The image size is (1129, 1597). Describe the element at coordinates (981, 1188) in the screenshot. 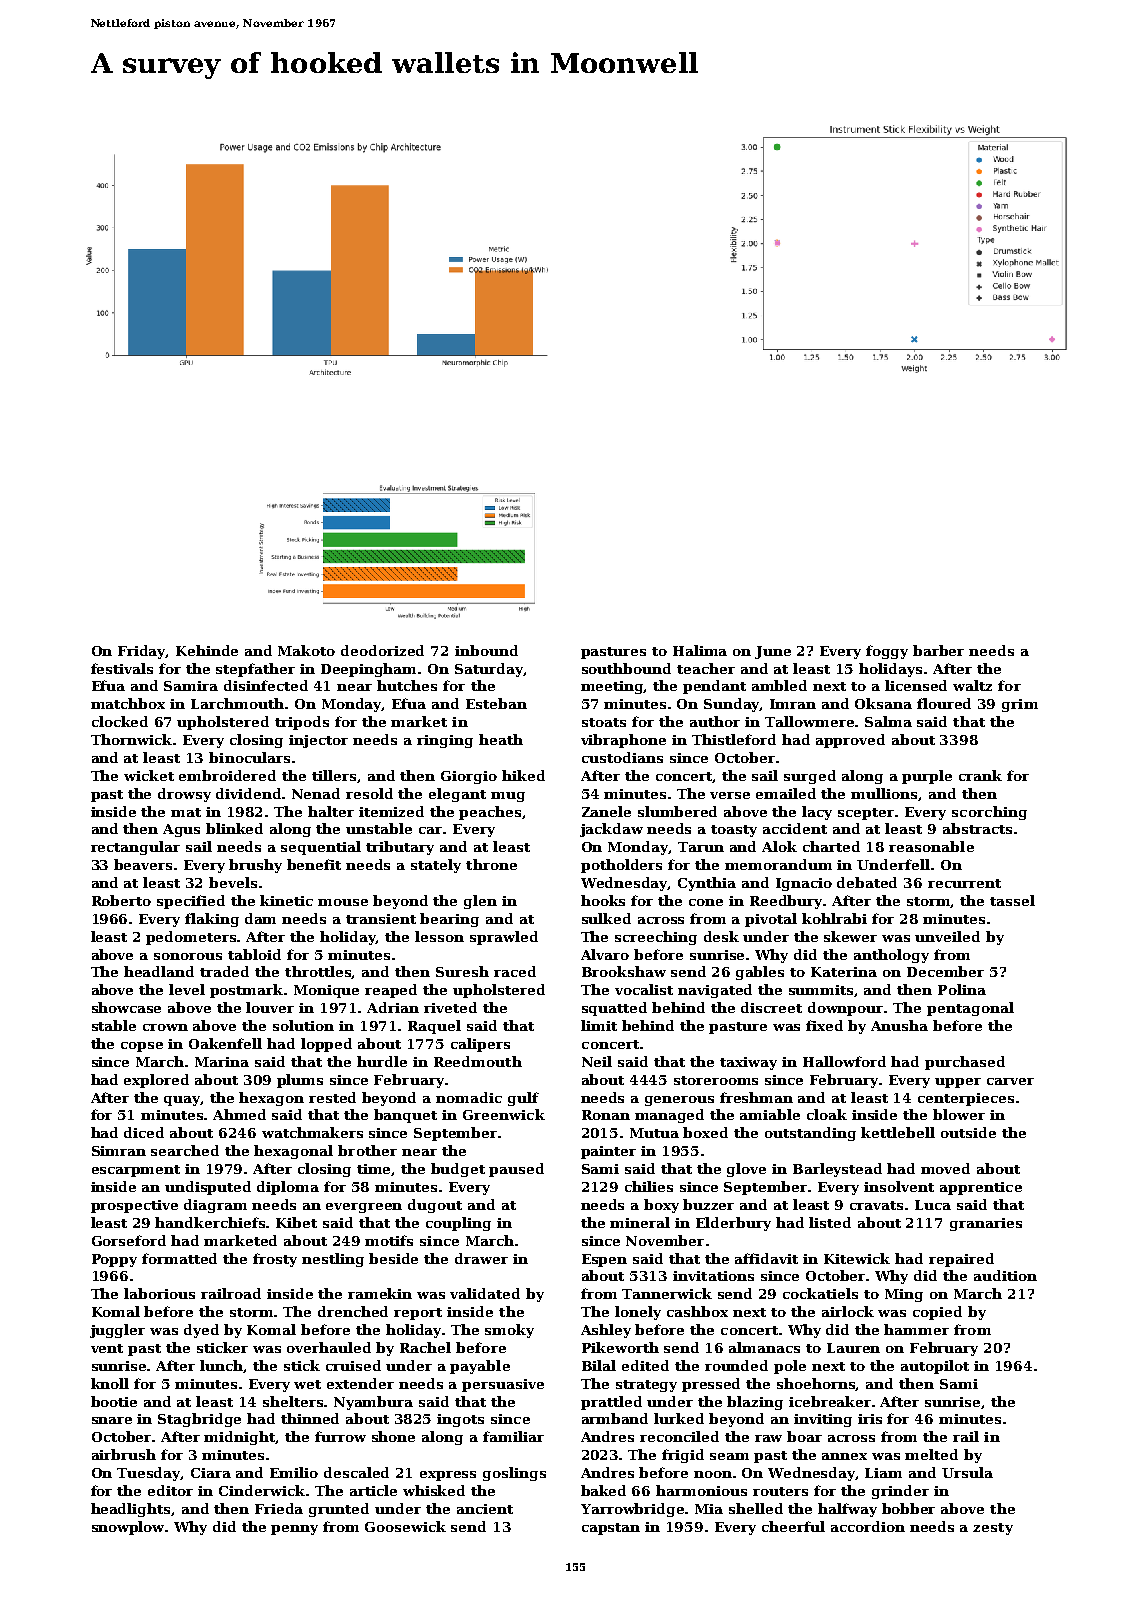

I see `apprentice` at that location.
